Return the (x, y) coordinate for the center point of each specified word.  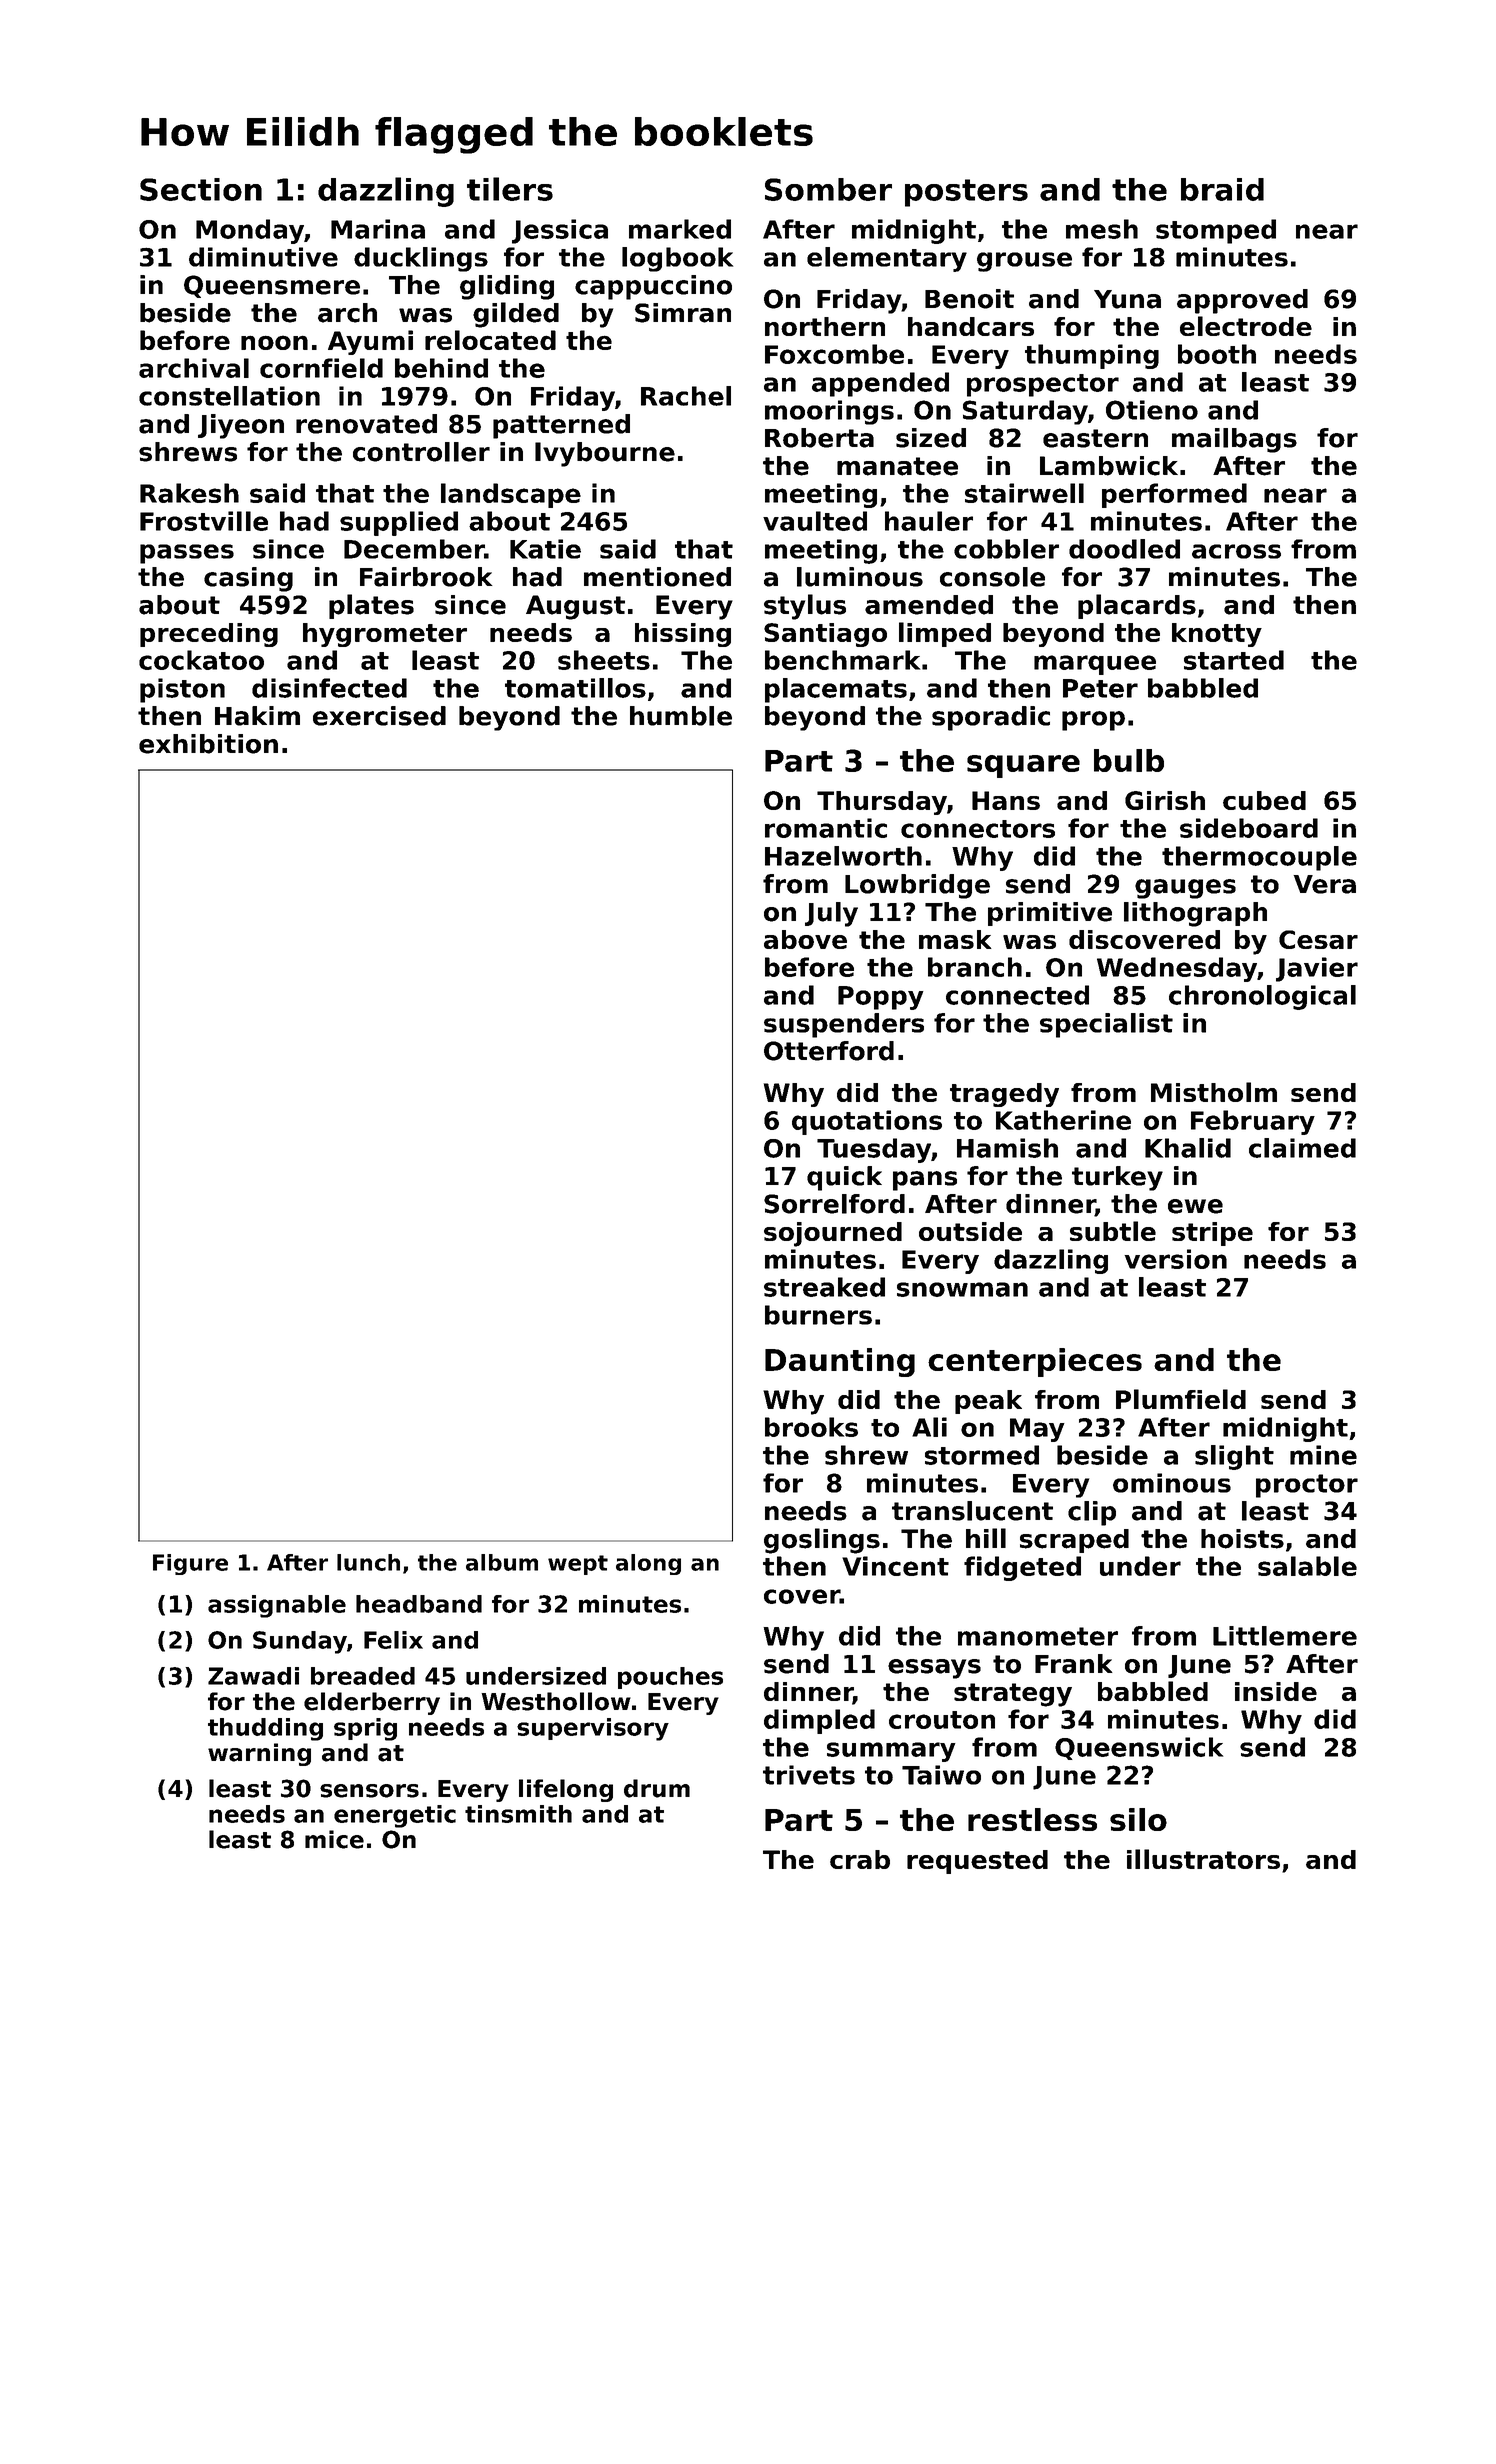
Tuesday (874, 1150)
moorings (829, 412)
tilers (510, 189)
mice (334, 1839)
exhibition (208, 744)
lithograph (1195, 914)
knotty (1217, 635)
